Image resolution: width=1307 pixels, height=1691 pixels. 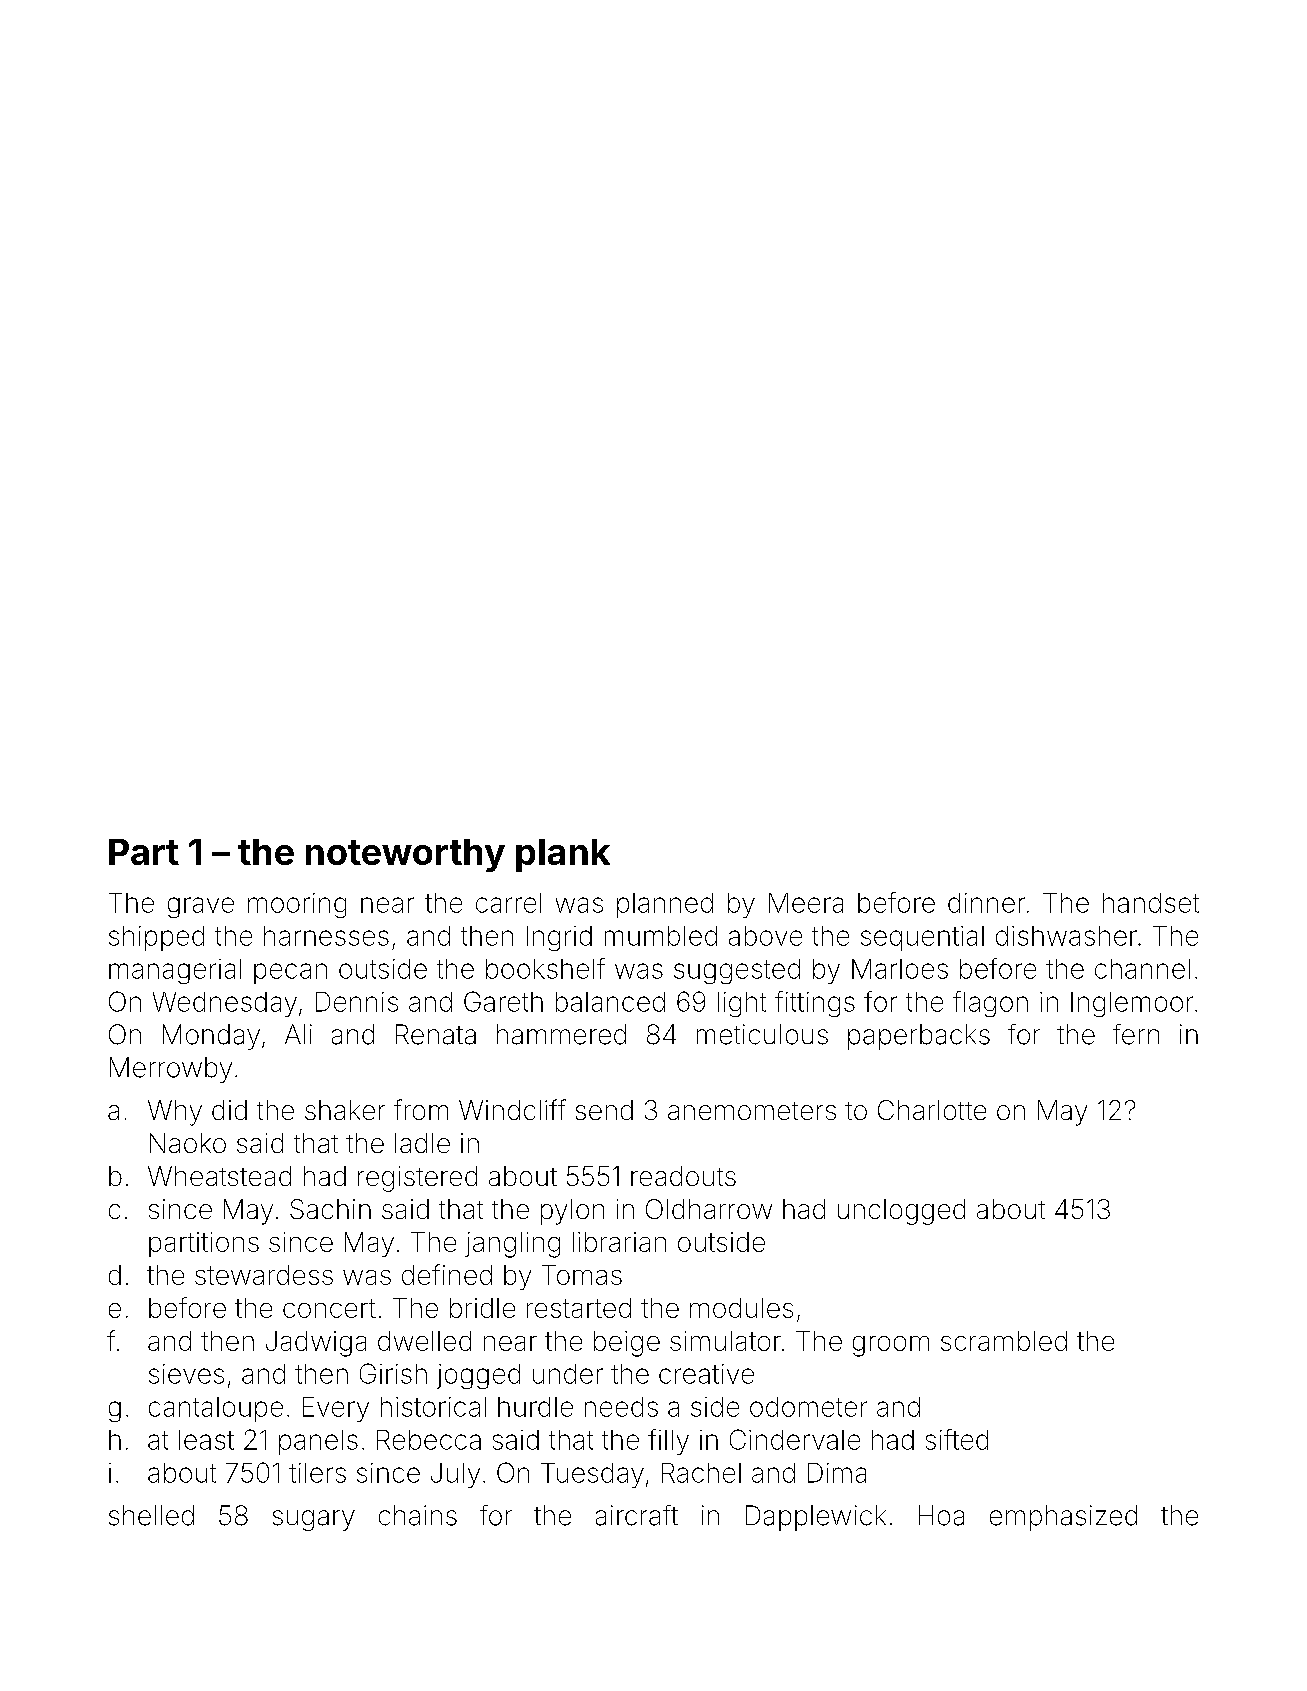 I want to click on odometer, so click(x=808, y=1407).
